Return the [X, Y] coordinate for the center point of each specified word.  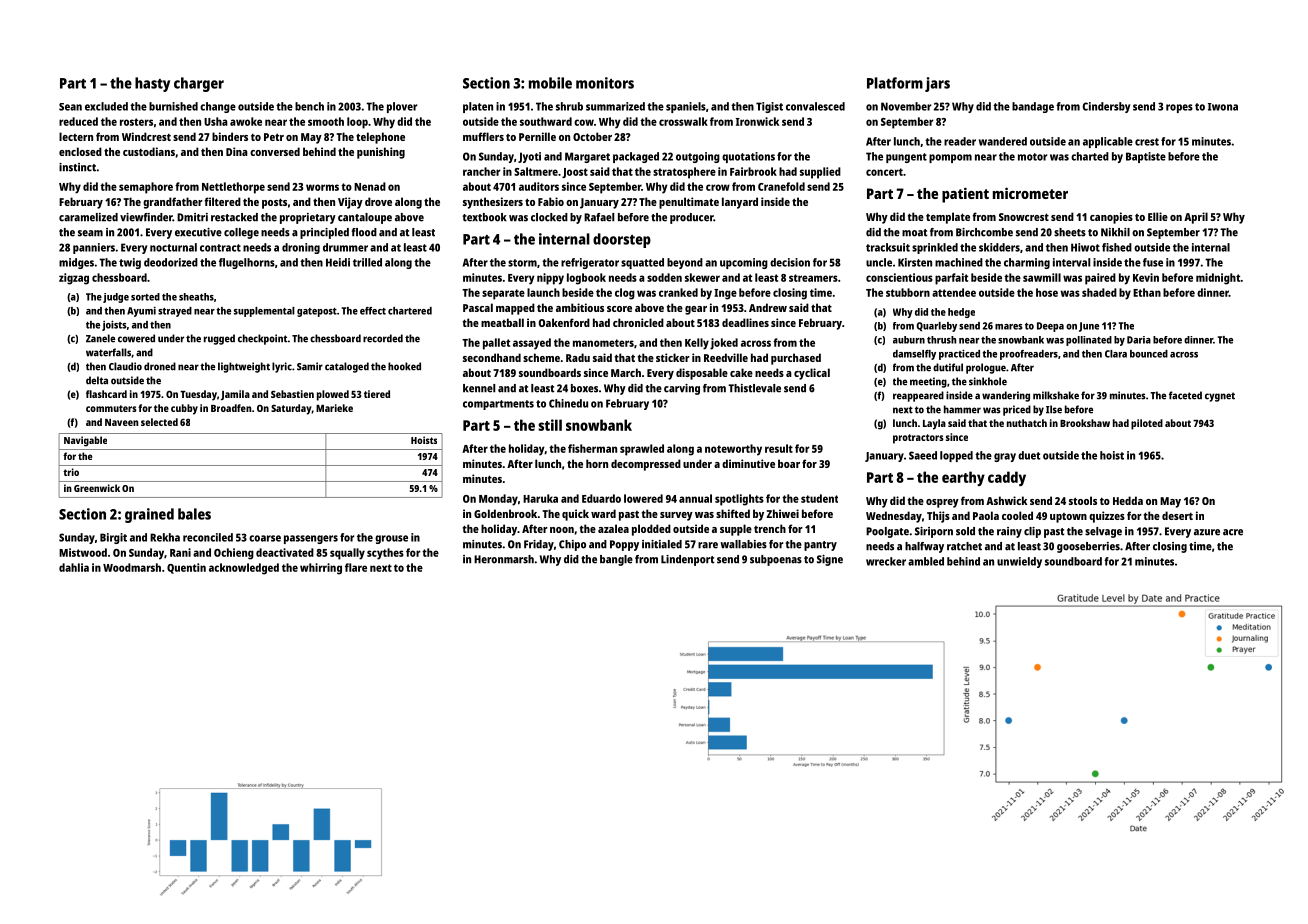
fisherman [592, 448]
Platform [895, 83]
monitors [605, 83]
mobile [550, 83]
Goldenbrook [505, 513]
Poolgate [887, 532]
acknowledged [244, 569]
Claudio [125, 366]
